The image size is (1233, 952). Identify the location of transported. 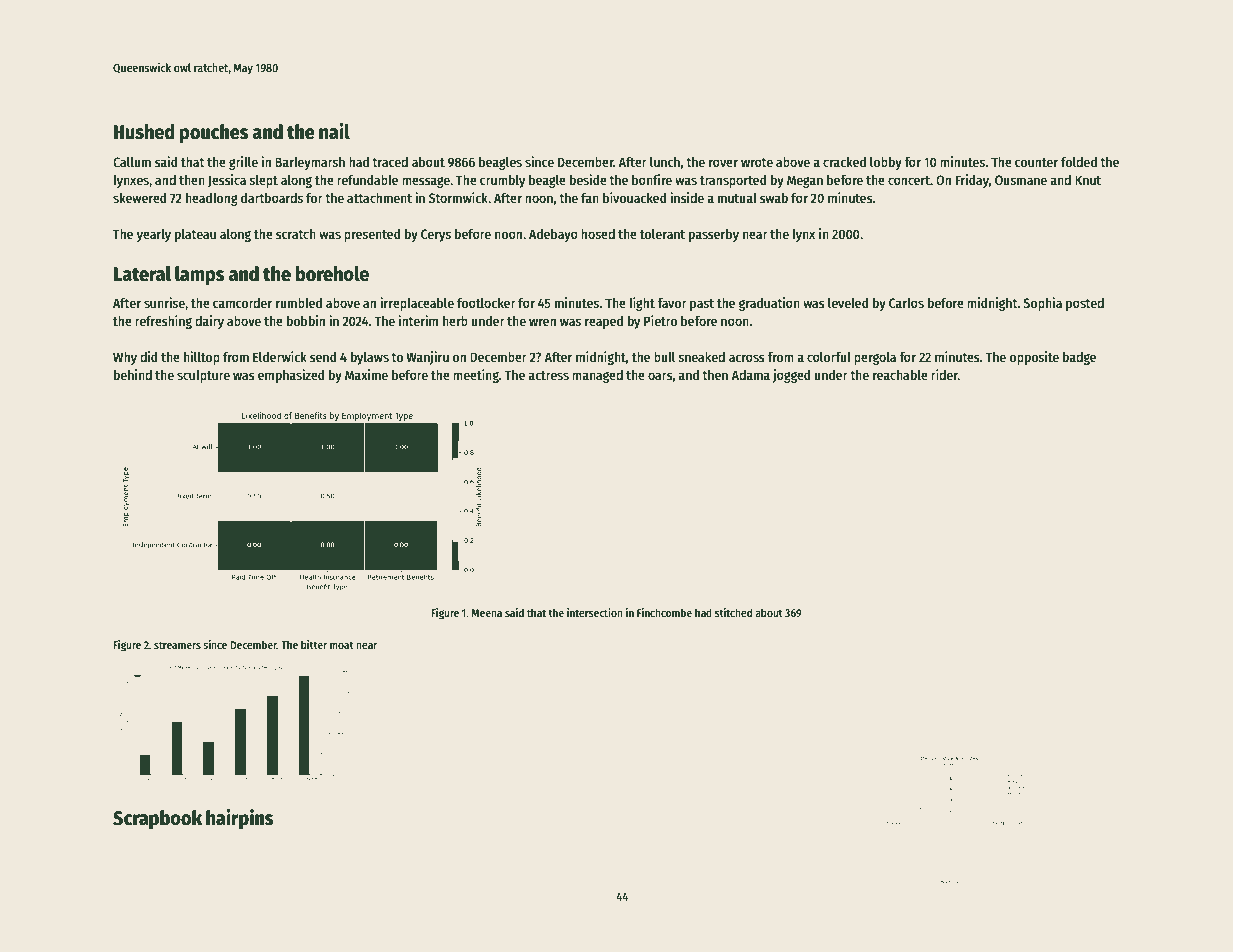
(733, 181).
